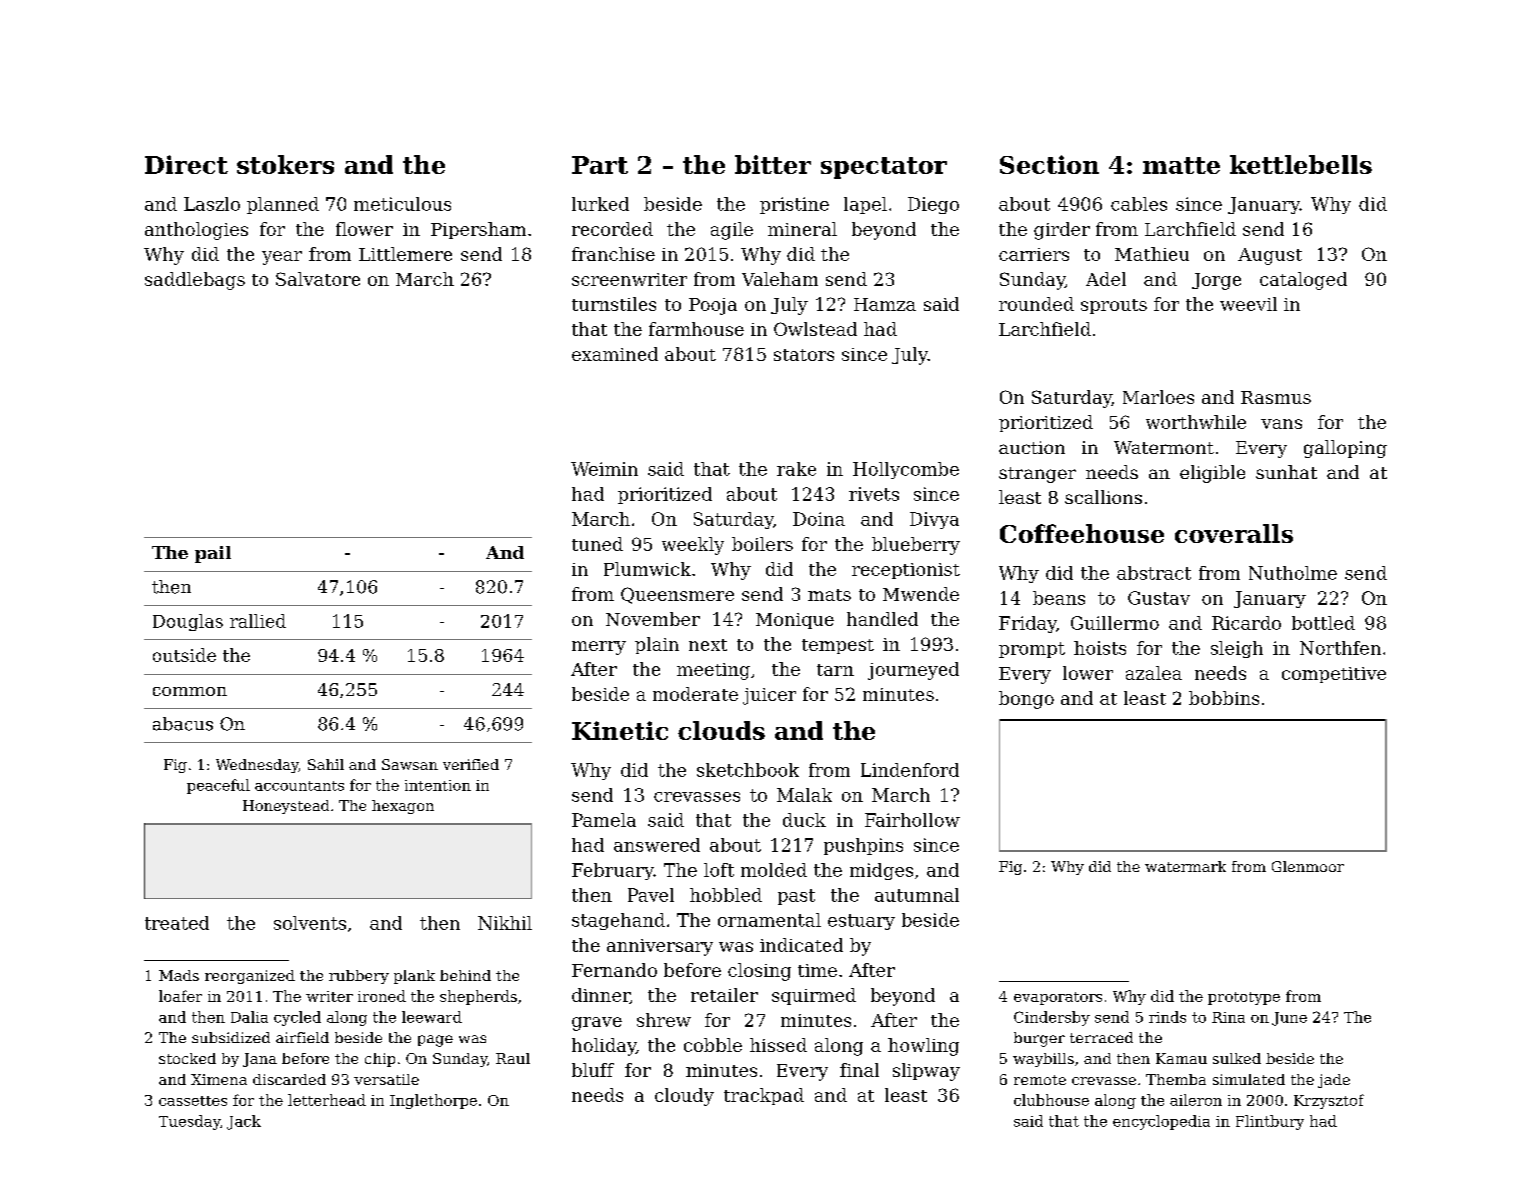 Image resolution: width=1531 pixels, height=1183 pixels. What do you see at coordinates (190, 691) in the screenshot?
I see `common` at bounding box center [190, 691].
